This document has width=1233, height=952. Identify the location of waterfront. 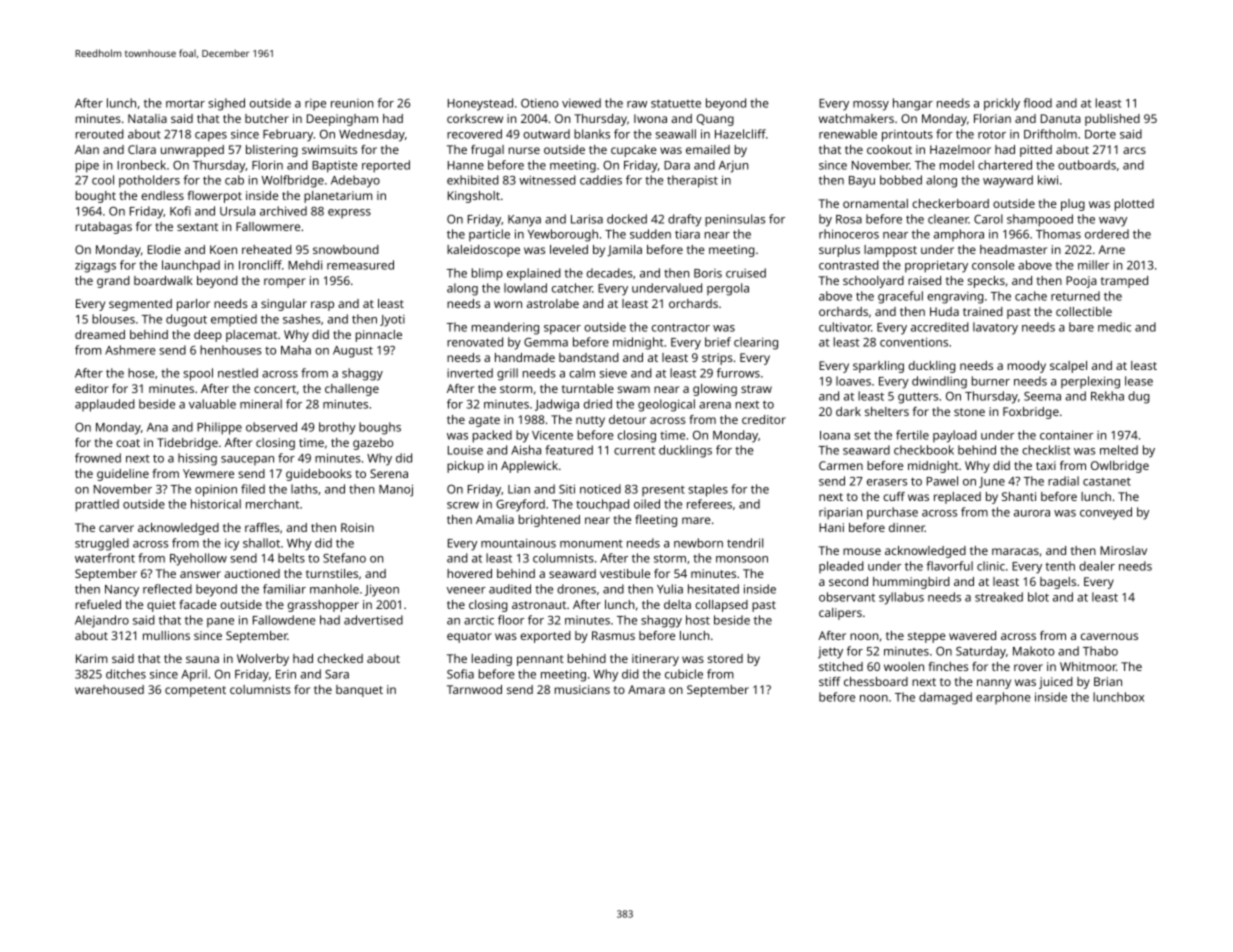
(105, 558).
